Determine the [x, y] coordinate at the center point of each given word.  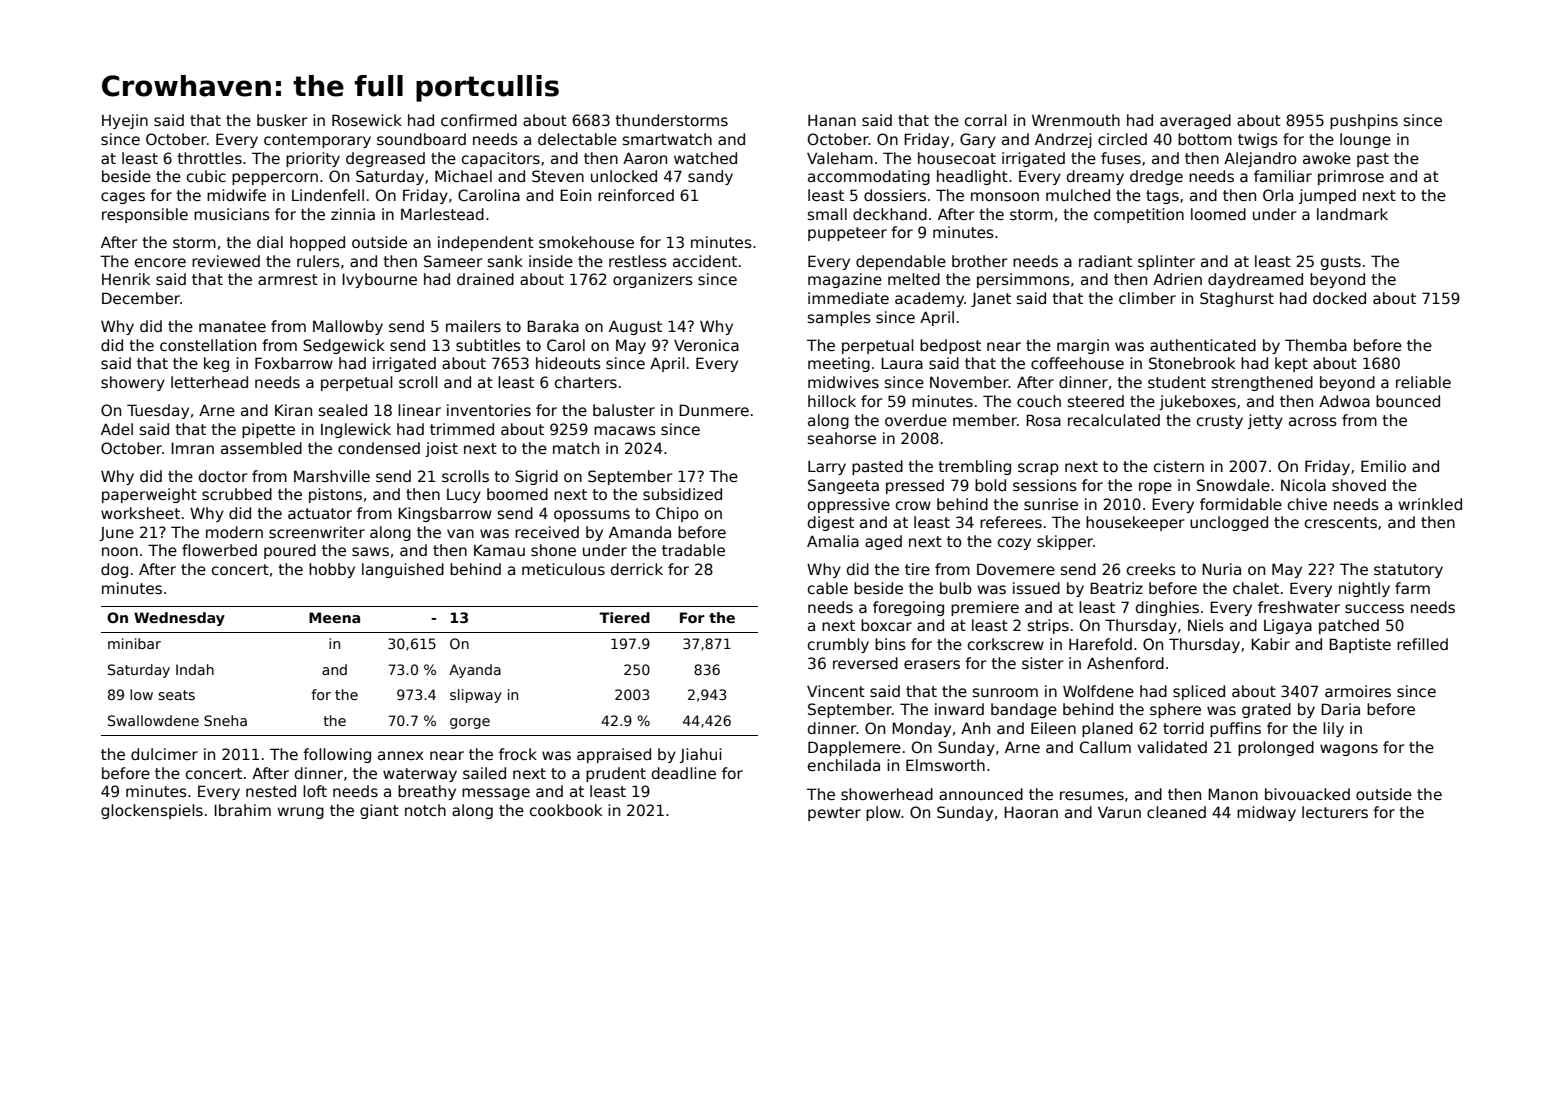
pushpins [1364, 121]
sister [1043, 663]
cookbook [566, 810]
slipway [476, 696]
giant [379, 811]
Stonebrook [1192, 363]
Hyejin [125, 121]
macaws [625, 430]
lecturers [1335, 812]
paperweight [149, 495]
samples [839, 318]
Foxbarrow [294, 363]
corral [986, 120]
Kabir [1270, 644]
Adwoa [1344, 401]
